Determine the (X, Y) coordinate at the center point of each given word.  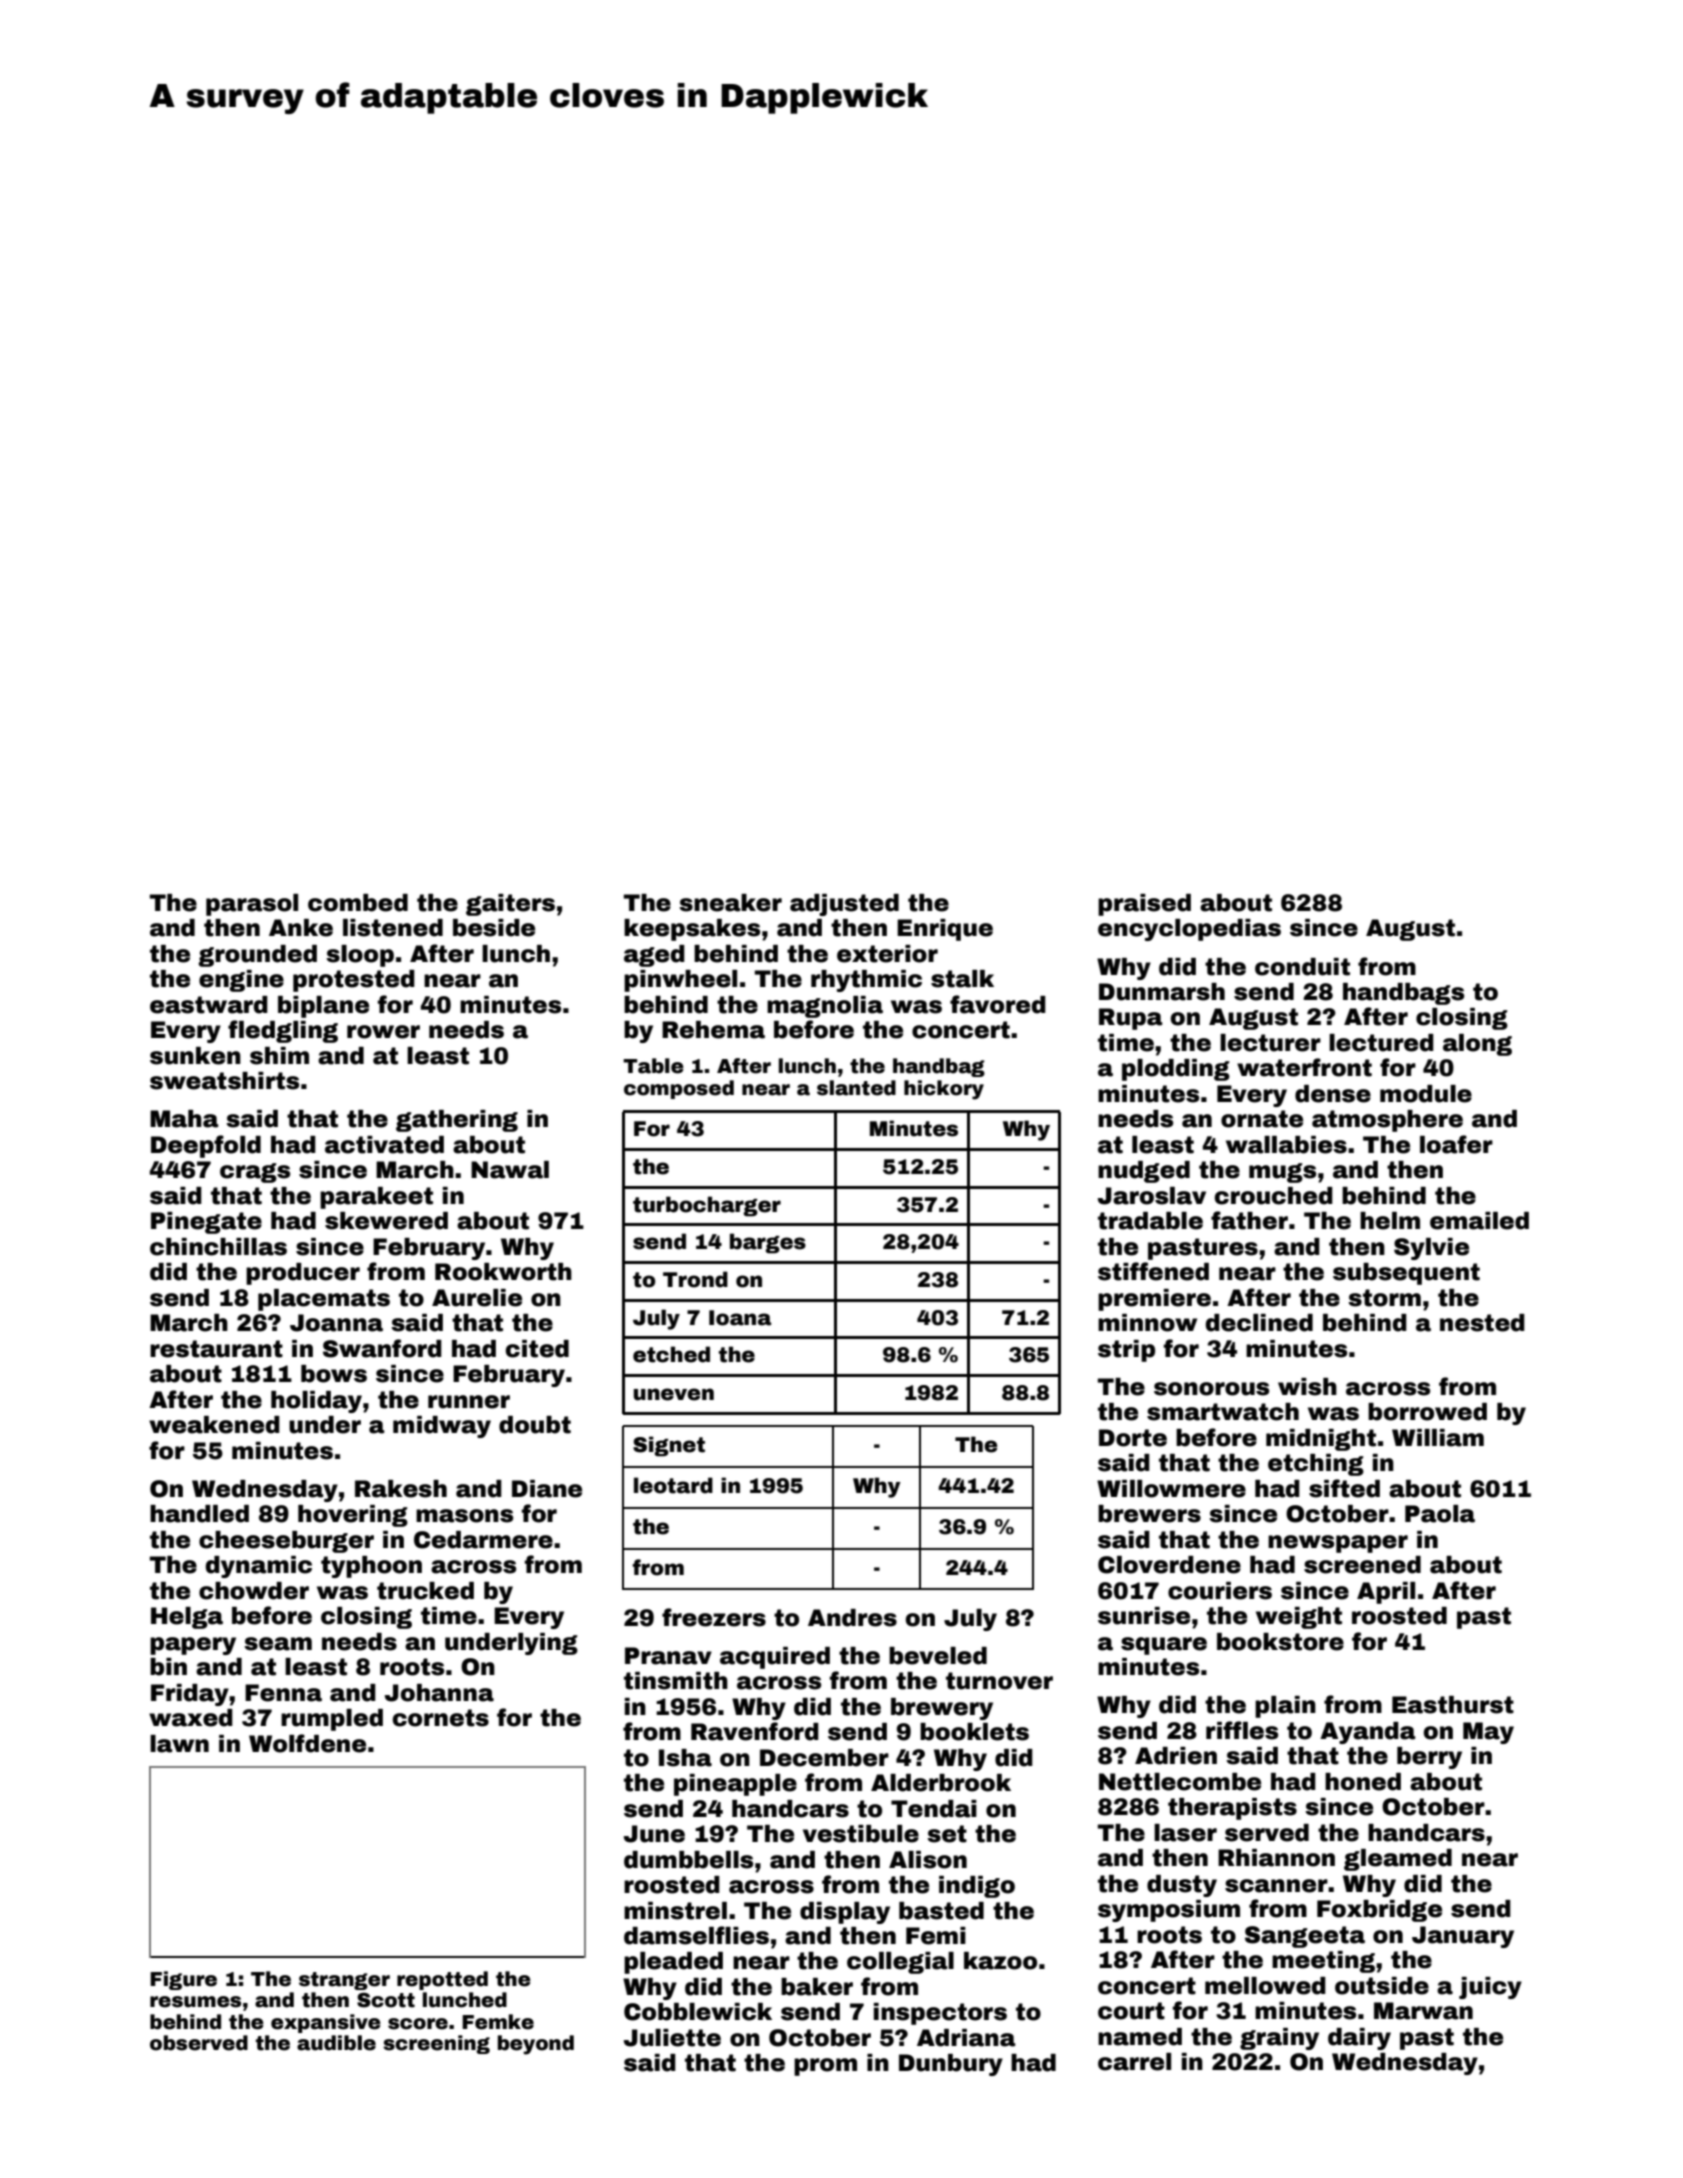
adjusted (844, 905)
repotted (442, 1980)
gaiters (510, 905)
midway (442, 1427)
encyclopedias (1189, 930)
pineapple (735, 1785)
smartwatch (1223, 1412)
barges (768, 1243)
